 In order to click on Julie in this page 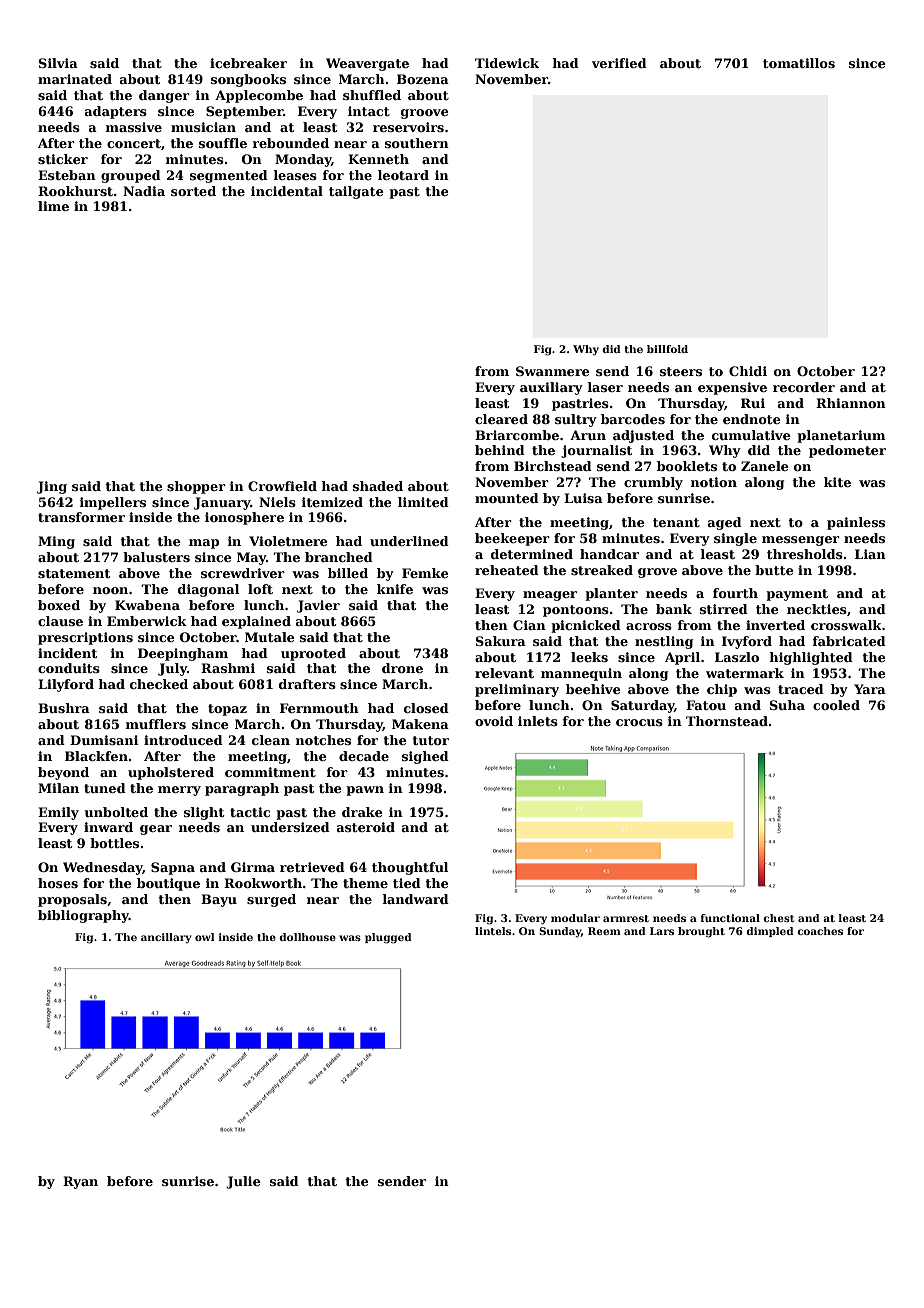, I will do `click(243, 1182)`.
